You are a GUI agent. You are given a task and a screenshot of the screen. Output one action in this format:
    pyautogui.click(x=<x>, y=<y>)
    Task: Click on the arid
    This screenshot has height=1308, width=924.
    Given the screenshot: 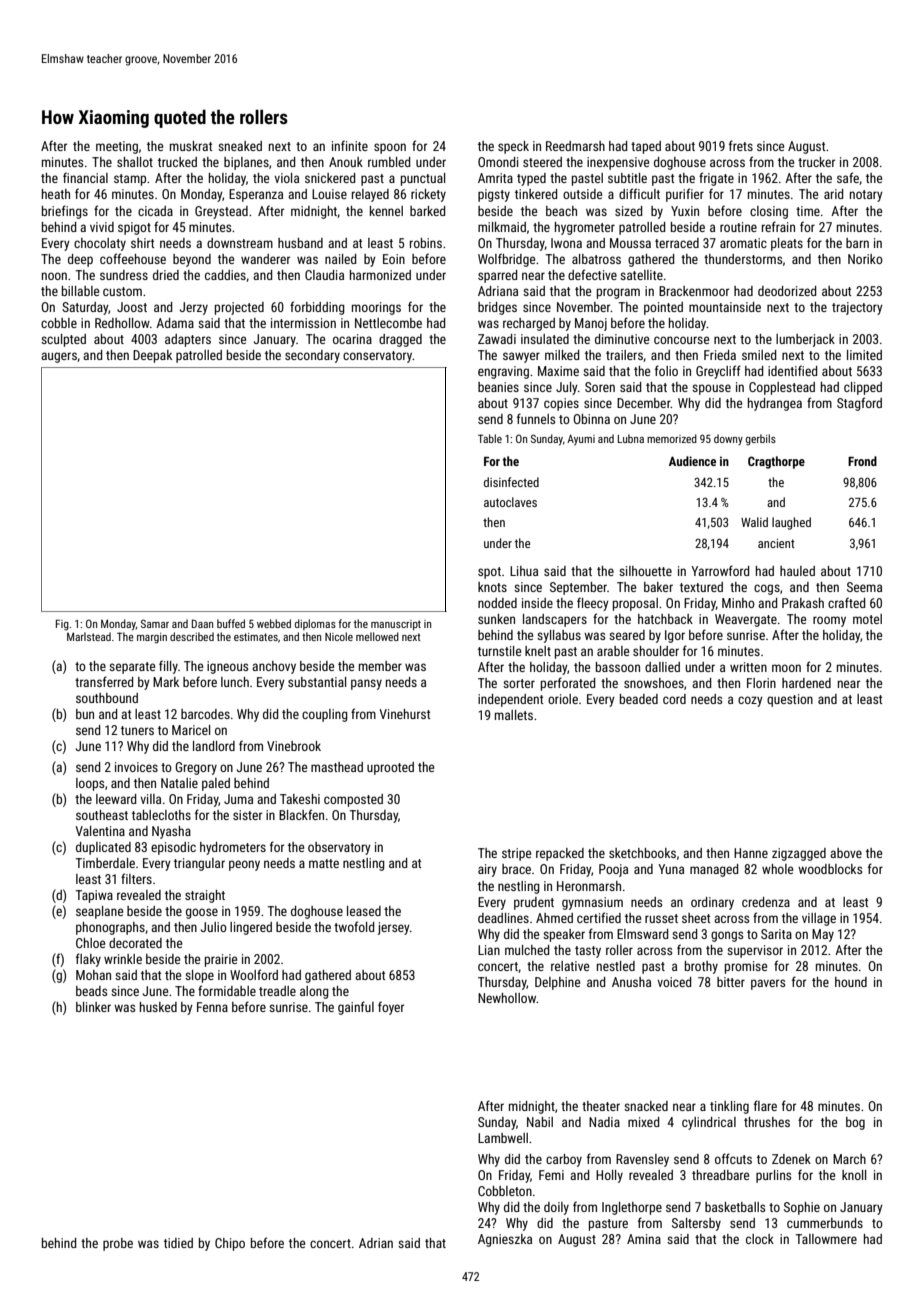 What is the action you would take?
    pyautogui.click(x=833, y=194)
